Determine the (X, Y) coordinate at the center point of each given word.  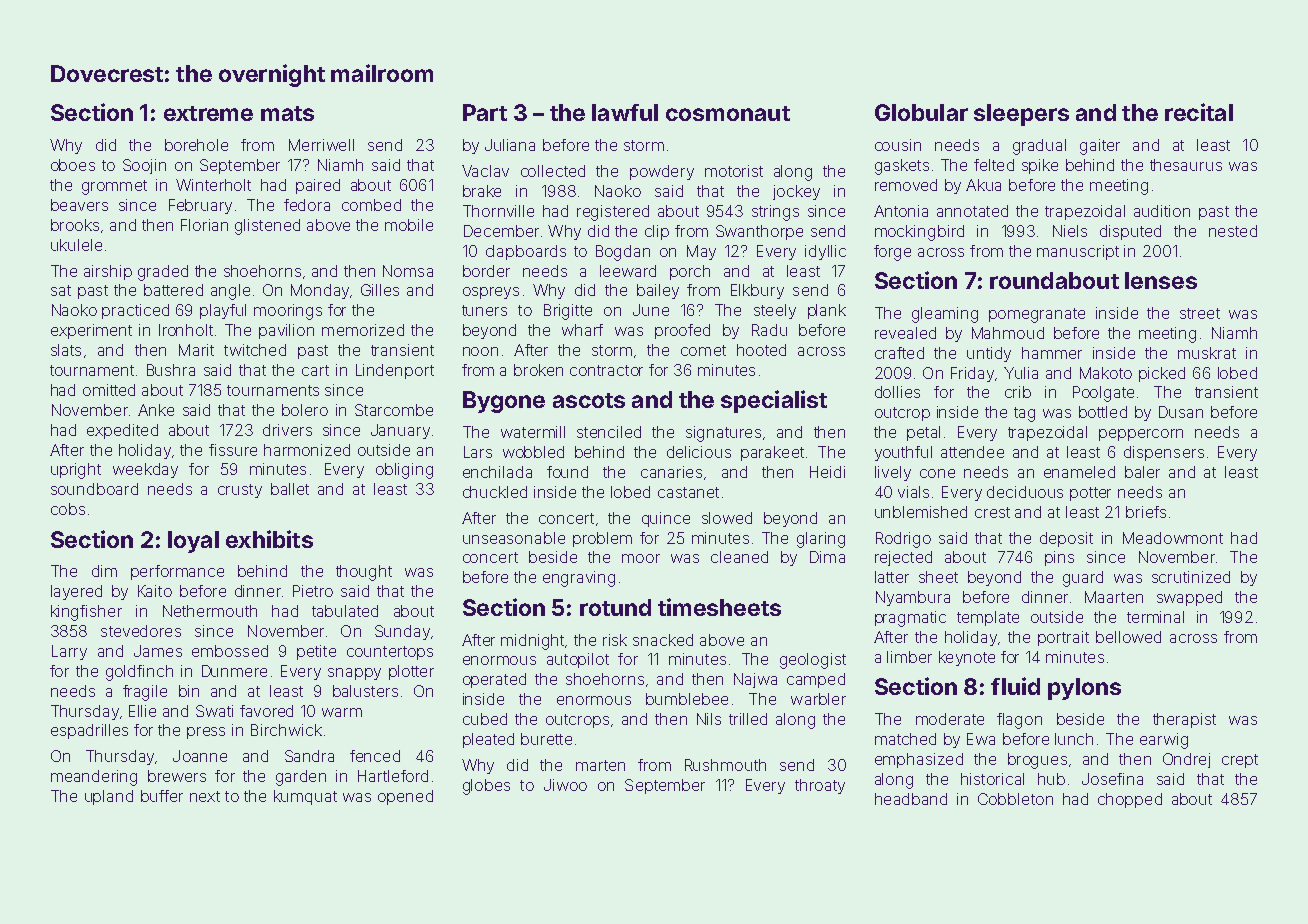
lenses (1161, 280)
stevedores (141, 631)
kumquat (305, 797)
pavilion (286, 331)
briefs (1146, 512)
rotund (615, 607)
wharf (582, 330)
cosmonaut (728, 113)
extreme (208, 113)
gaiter (1100, 147)
